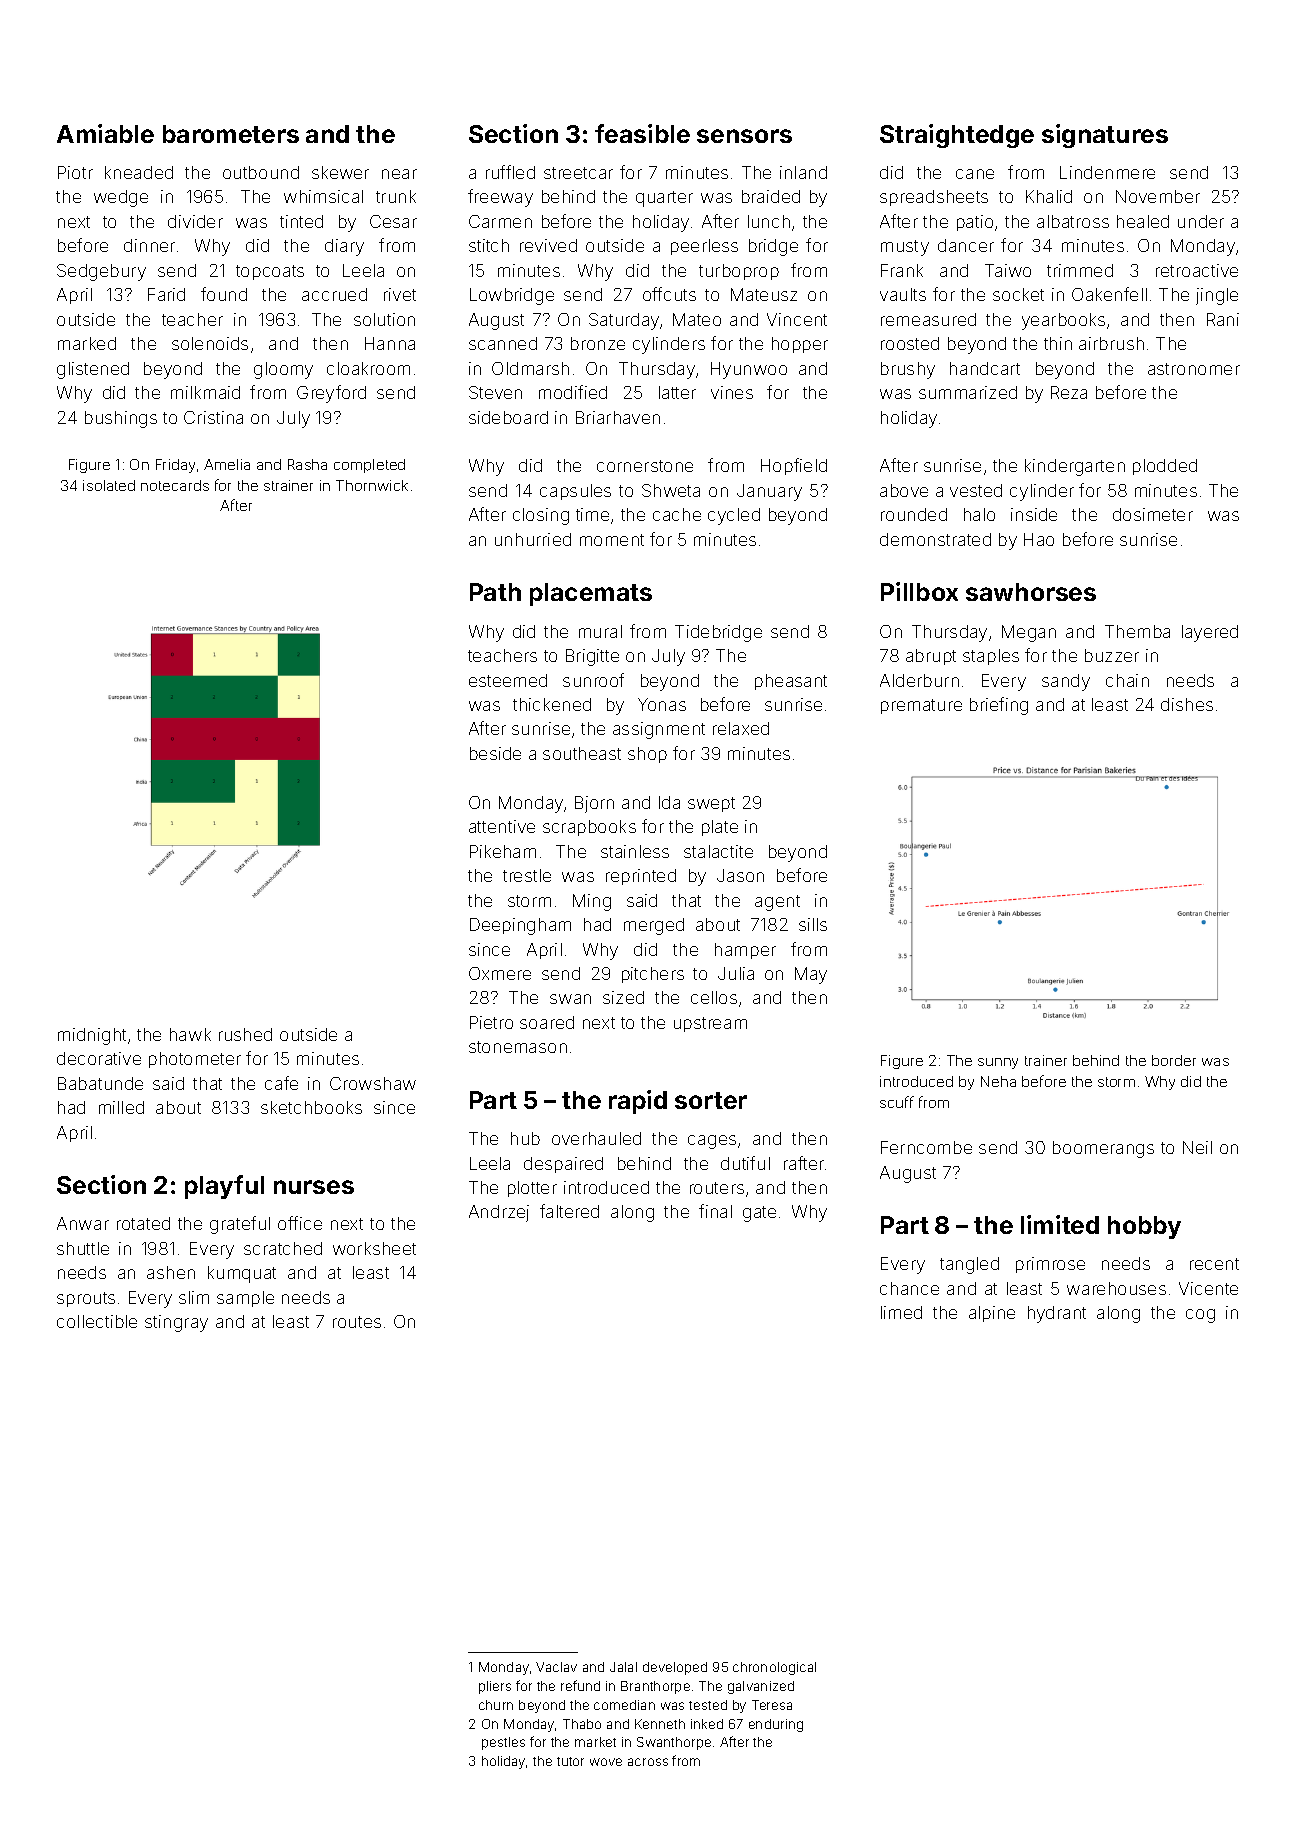 This screenshot has width=1297, height=1835. What do you see at coordinates (642, 133) in the screenshot?
I see `feasible` at bounding box center [642, 133].
